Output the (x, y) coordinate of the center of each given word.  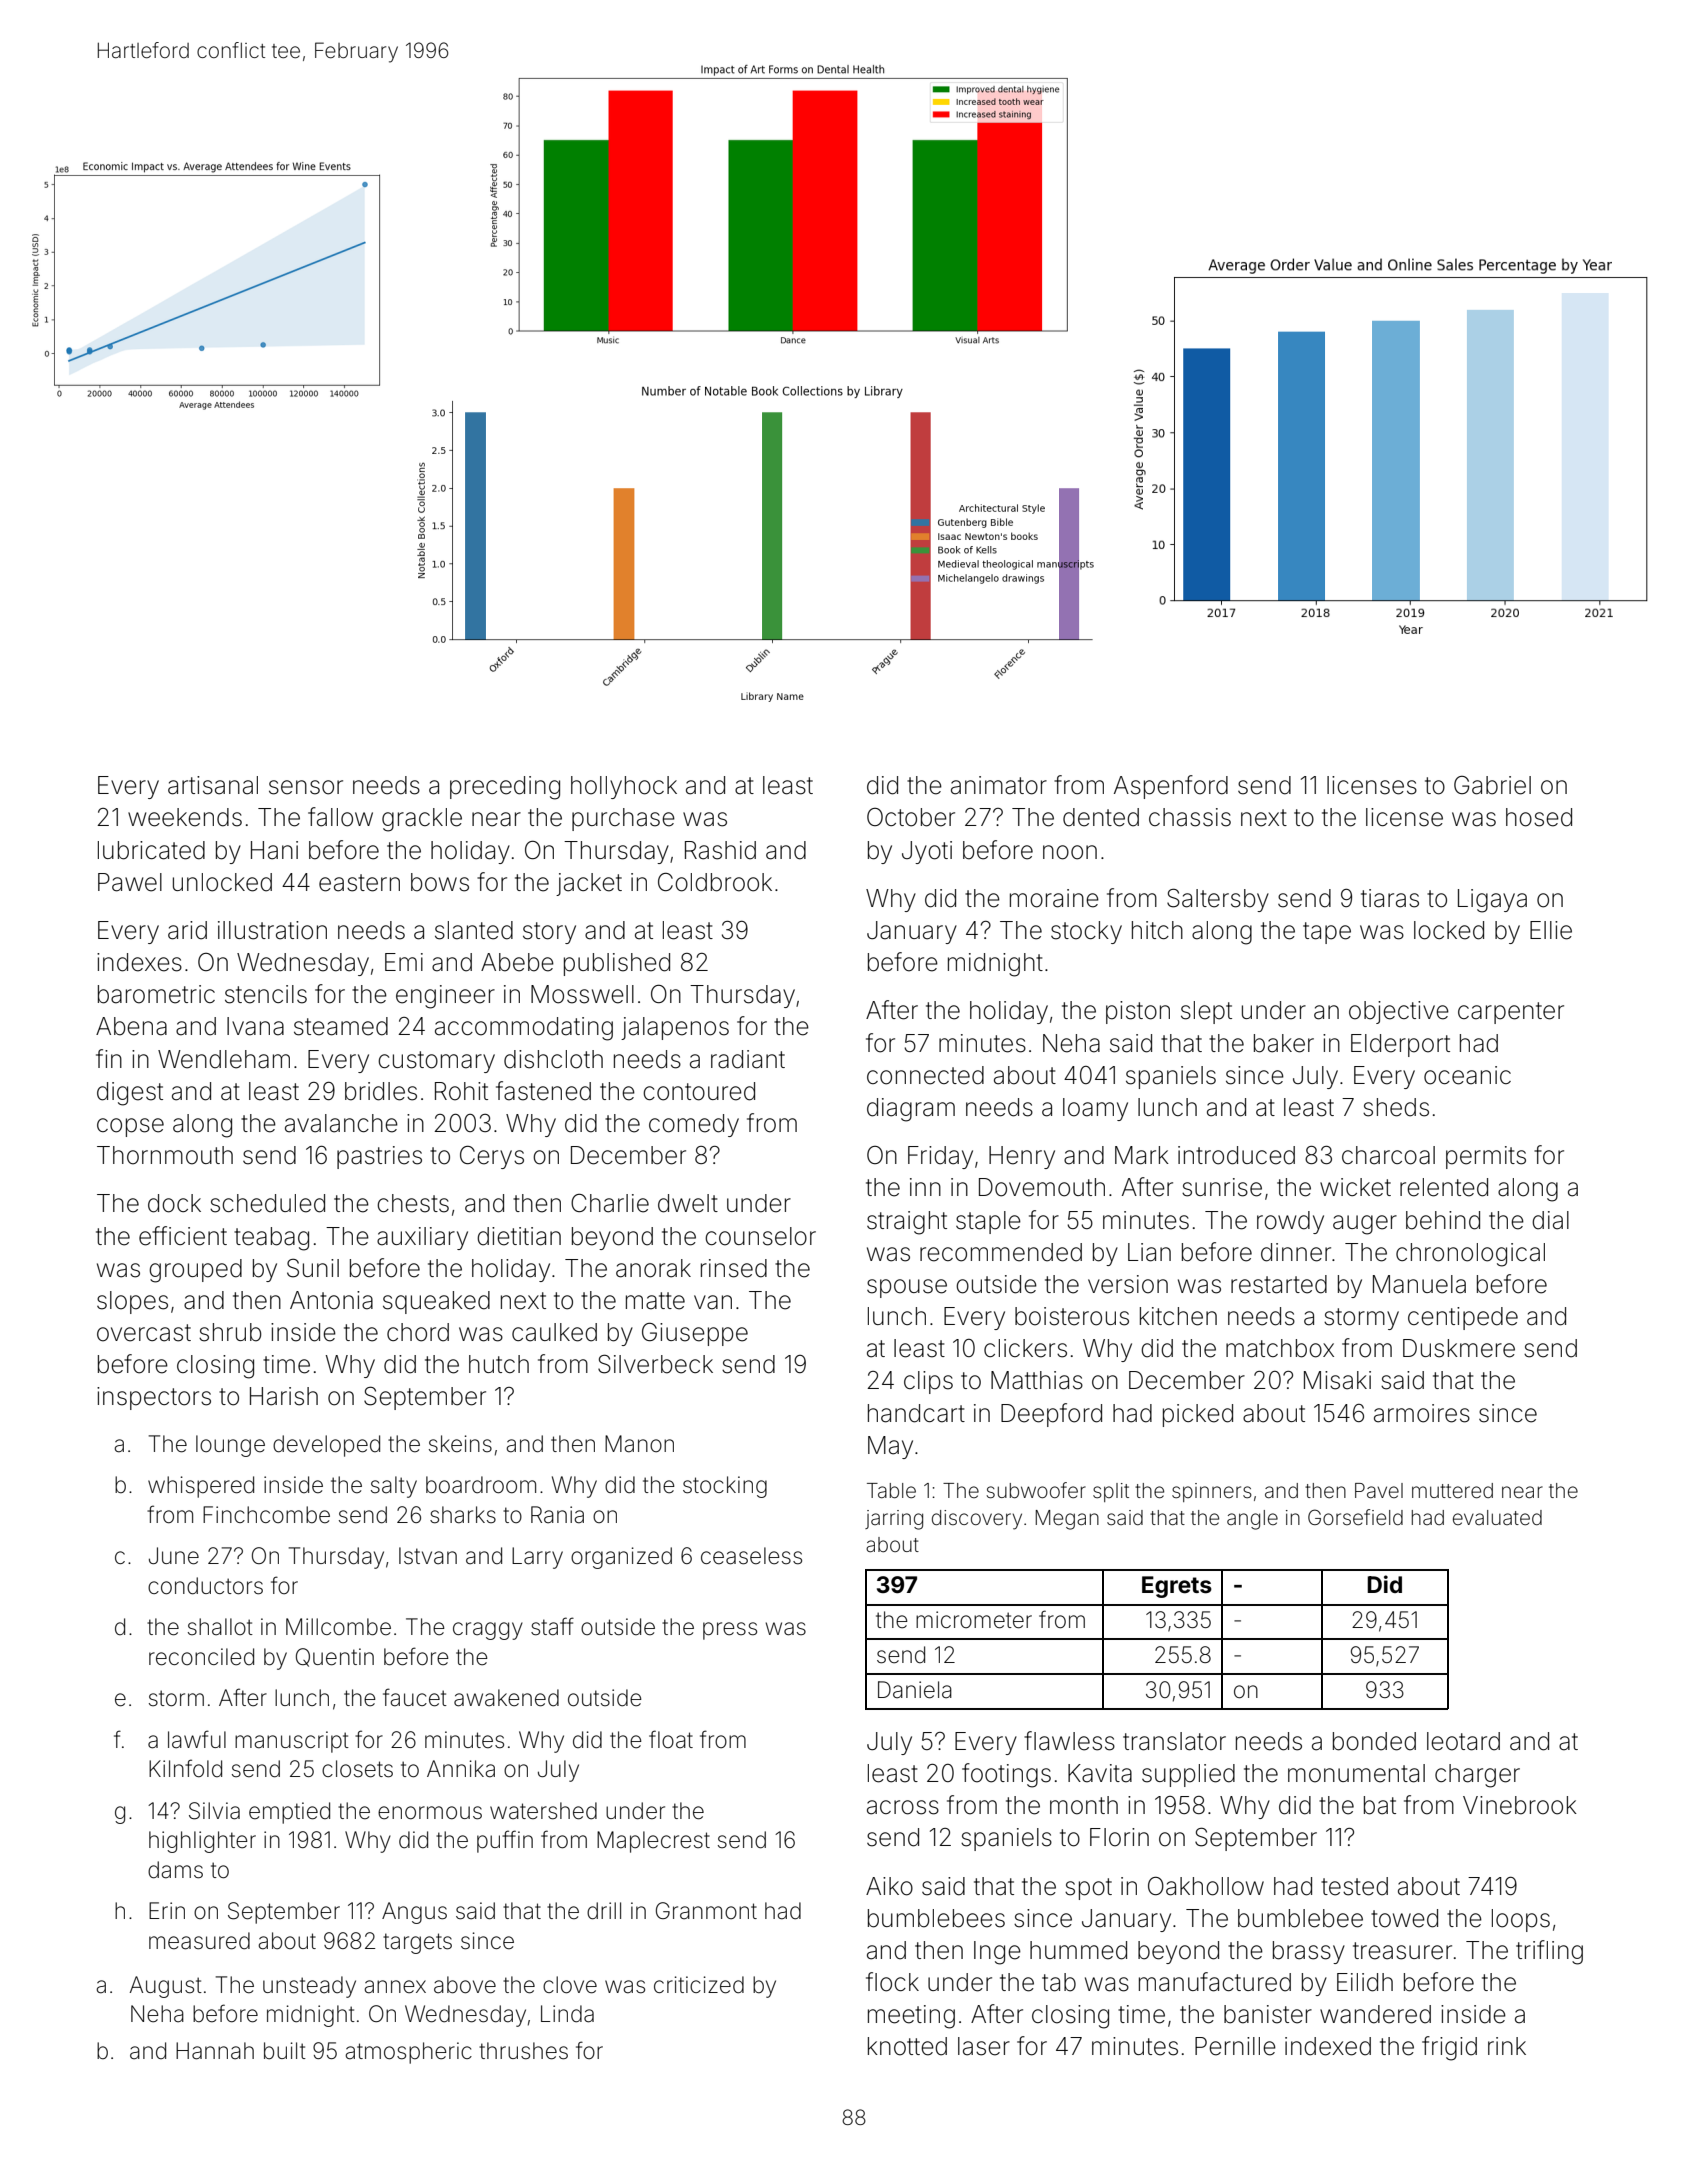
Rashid (720, 850)
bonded (1374, 1741)
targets (417, 1943)
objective (1399, 1012)
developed (326, 1446)
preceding (505, 788)
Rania (557, 1515)
